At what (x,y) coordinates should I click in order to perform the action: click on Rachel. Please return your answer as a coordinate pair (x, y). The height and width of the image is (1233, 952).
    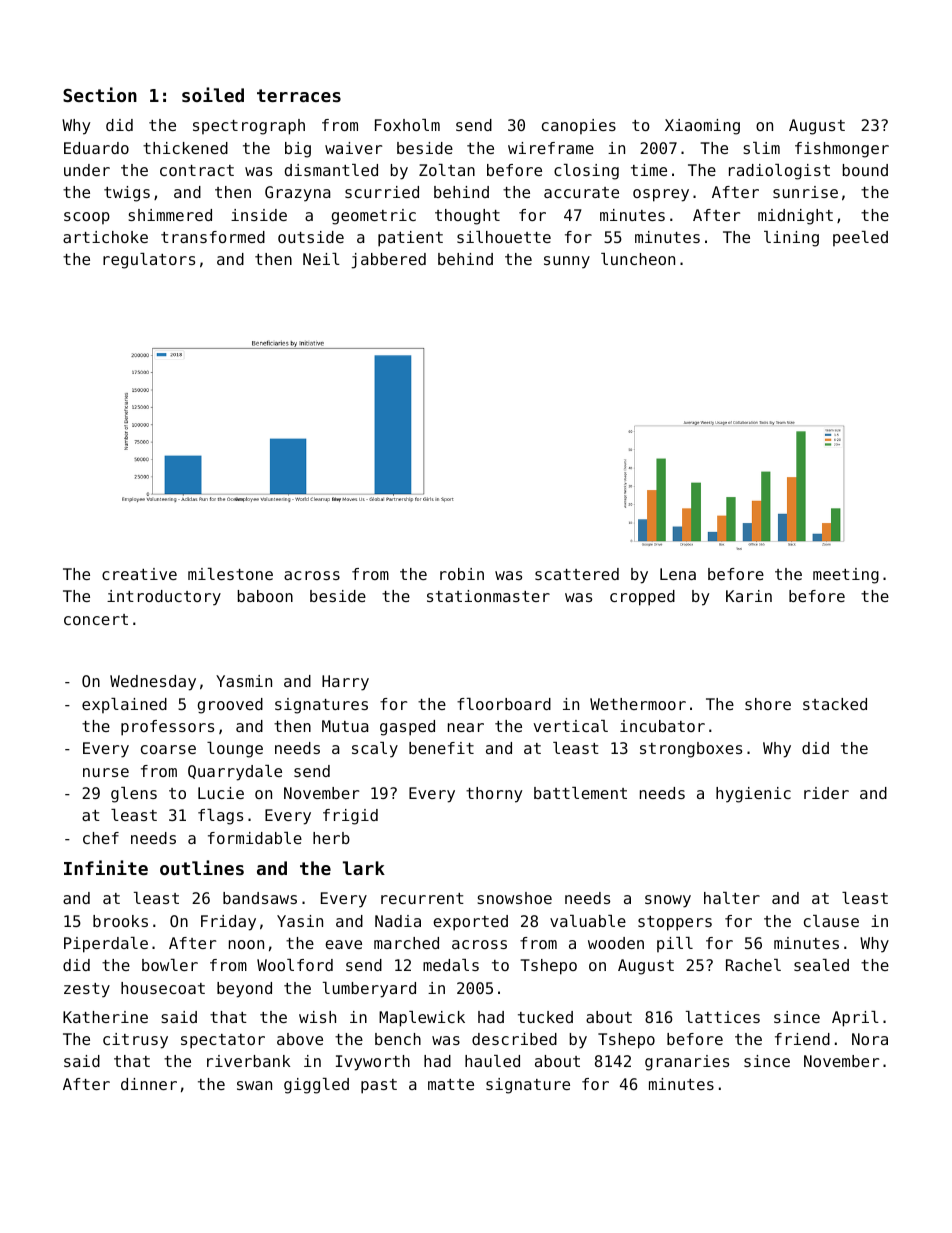
    Looking at the image, I should click on (753, 965).
